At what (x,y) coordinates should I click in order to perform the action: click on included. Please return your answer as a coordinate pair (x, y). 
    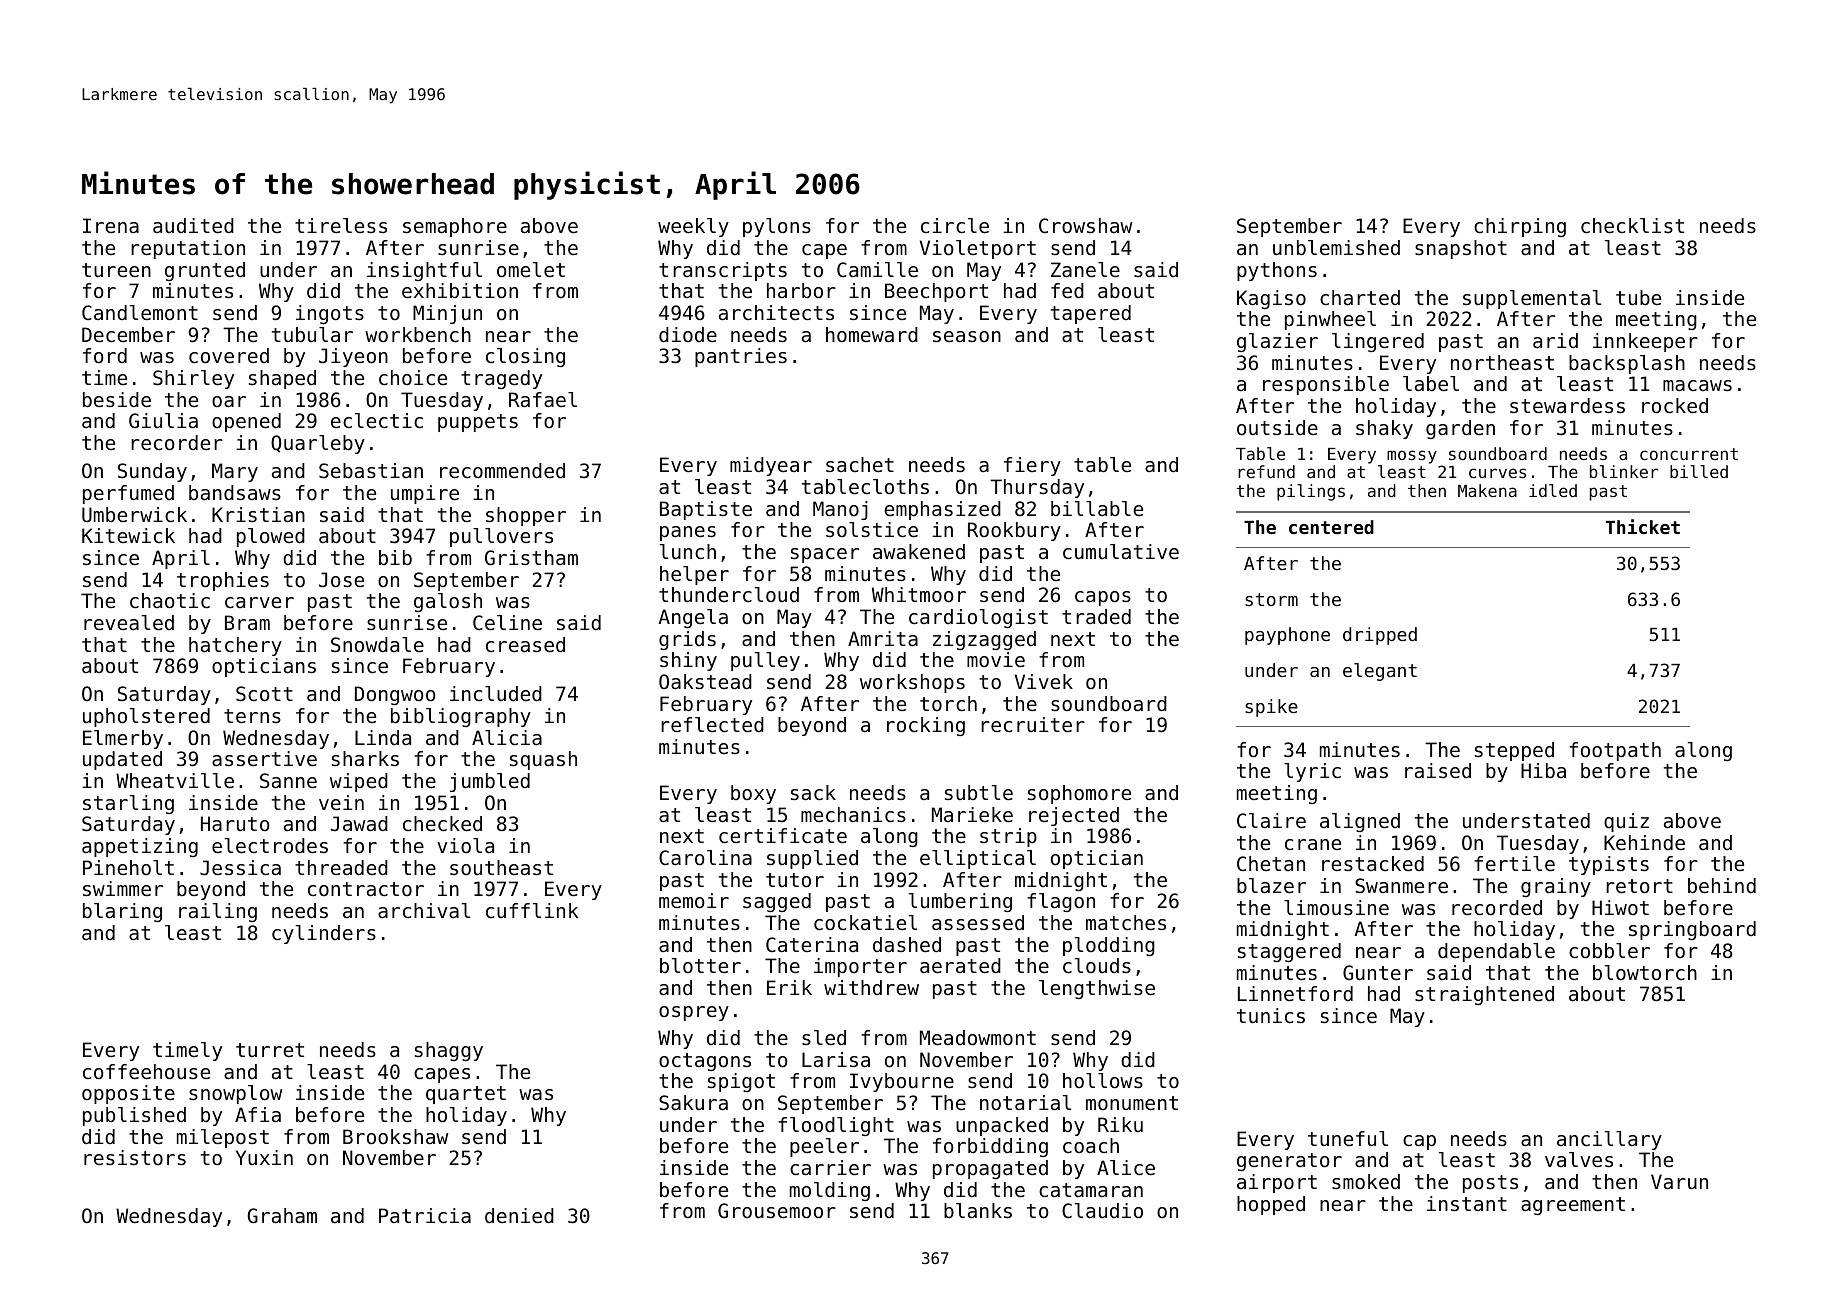
    Looking at the image, I should click on (496, 694).
